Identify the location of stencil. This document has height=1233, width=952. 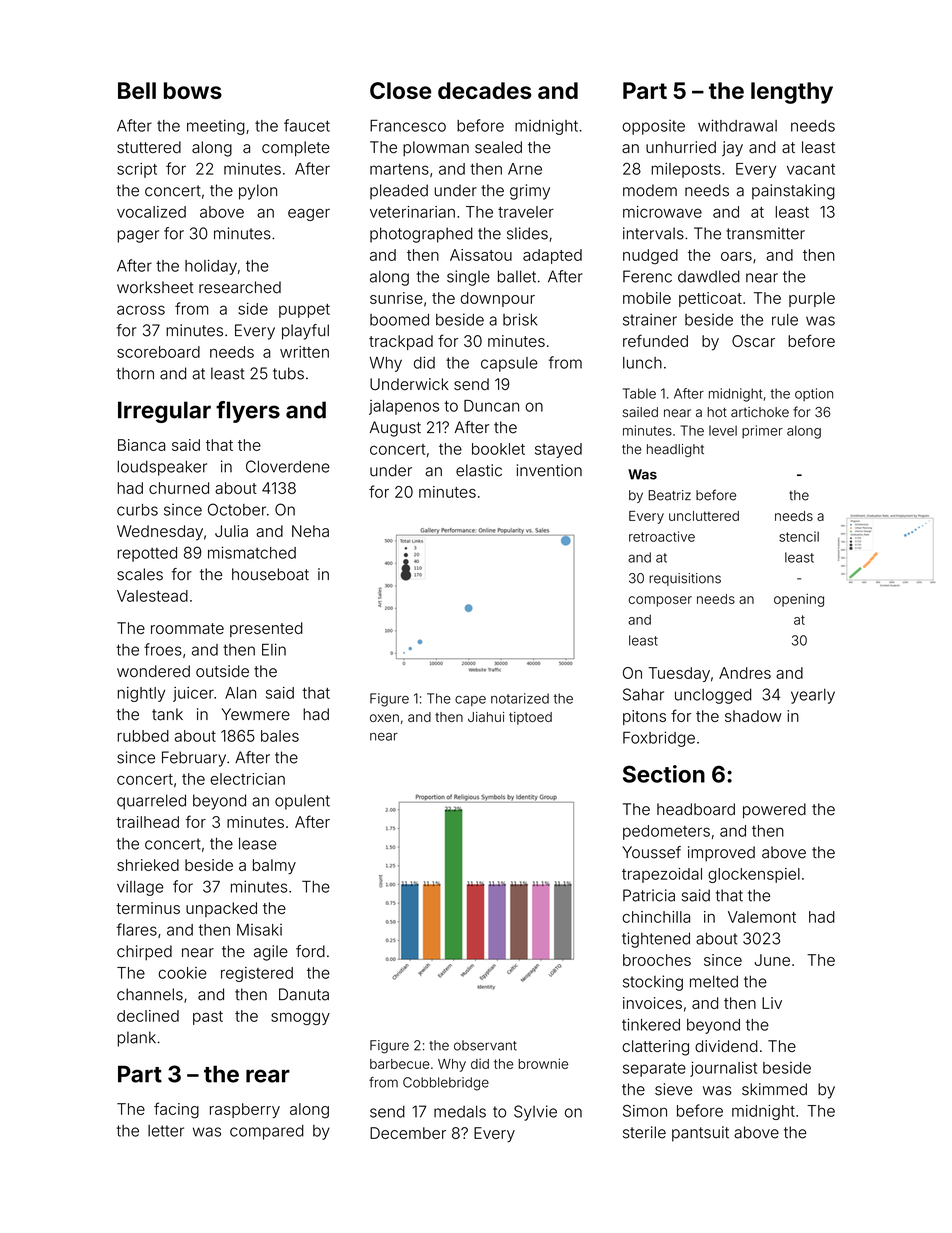
(799, 536).
